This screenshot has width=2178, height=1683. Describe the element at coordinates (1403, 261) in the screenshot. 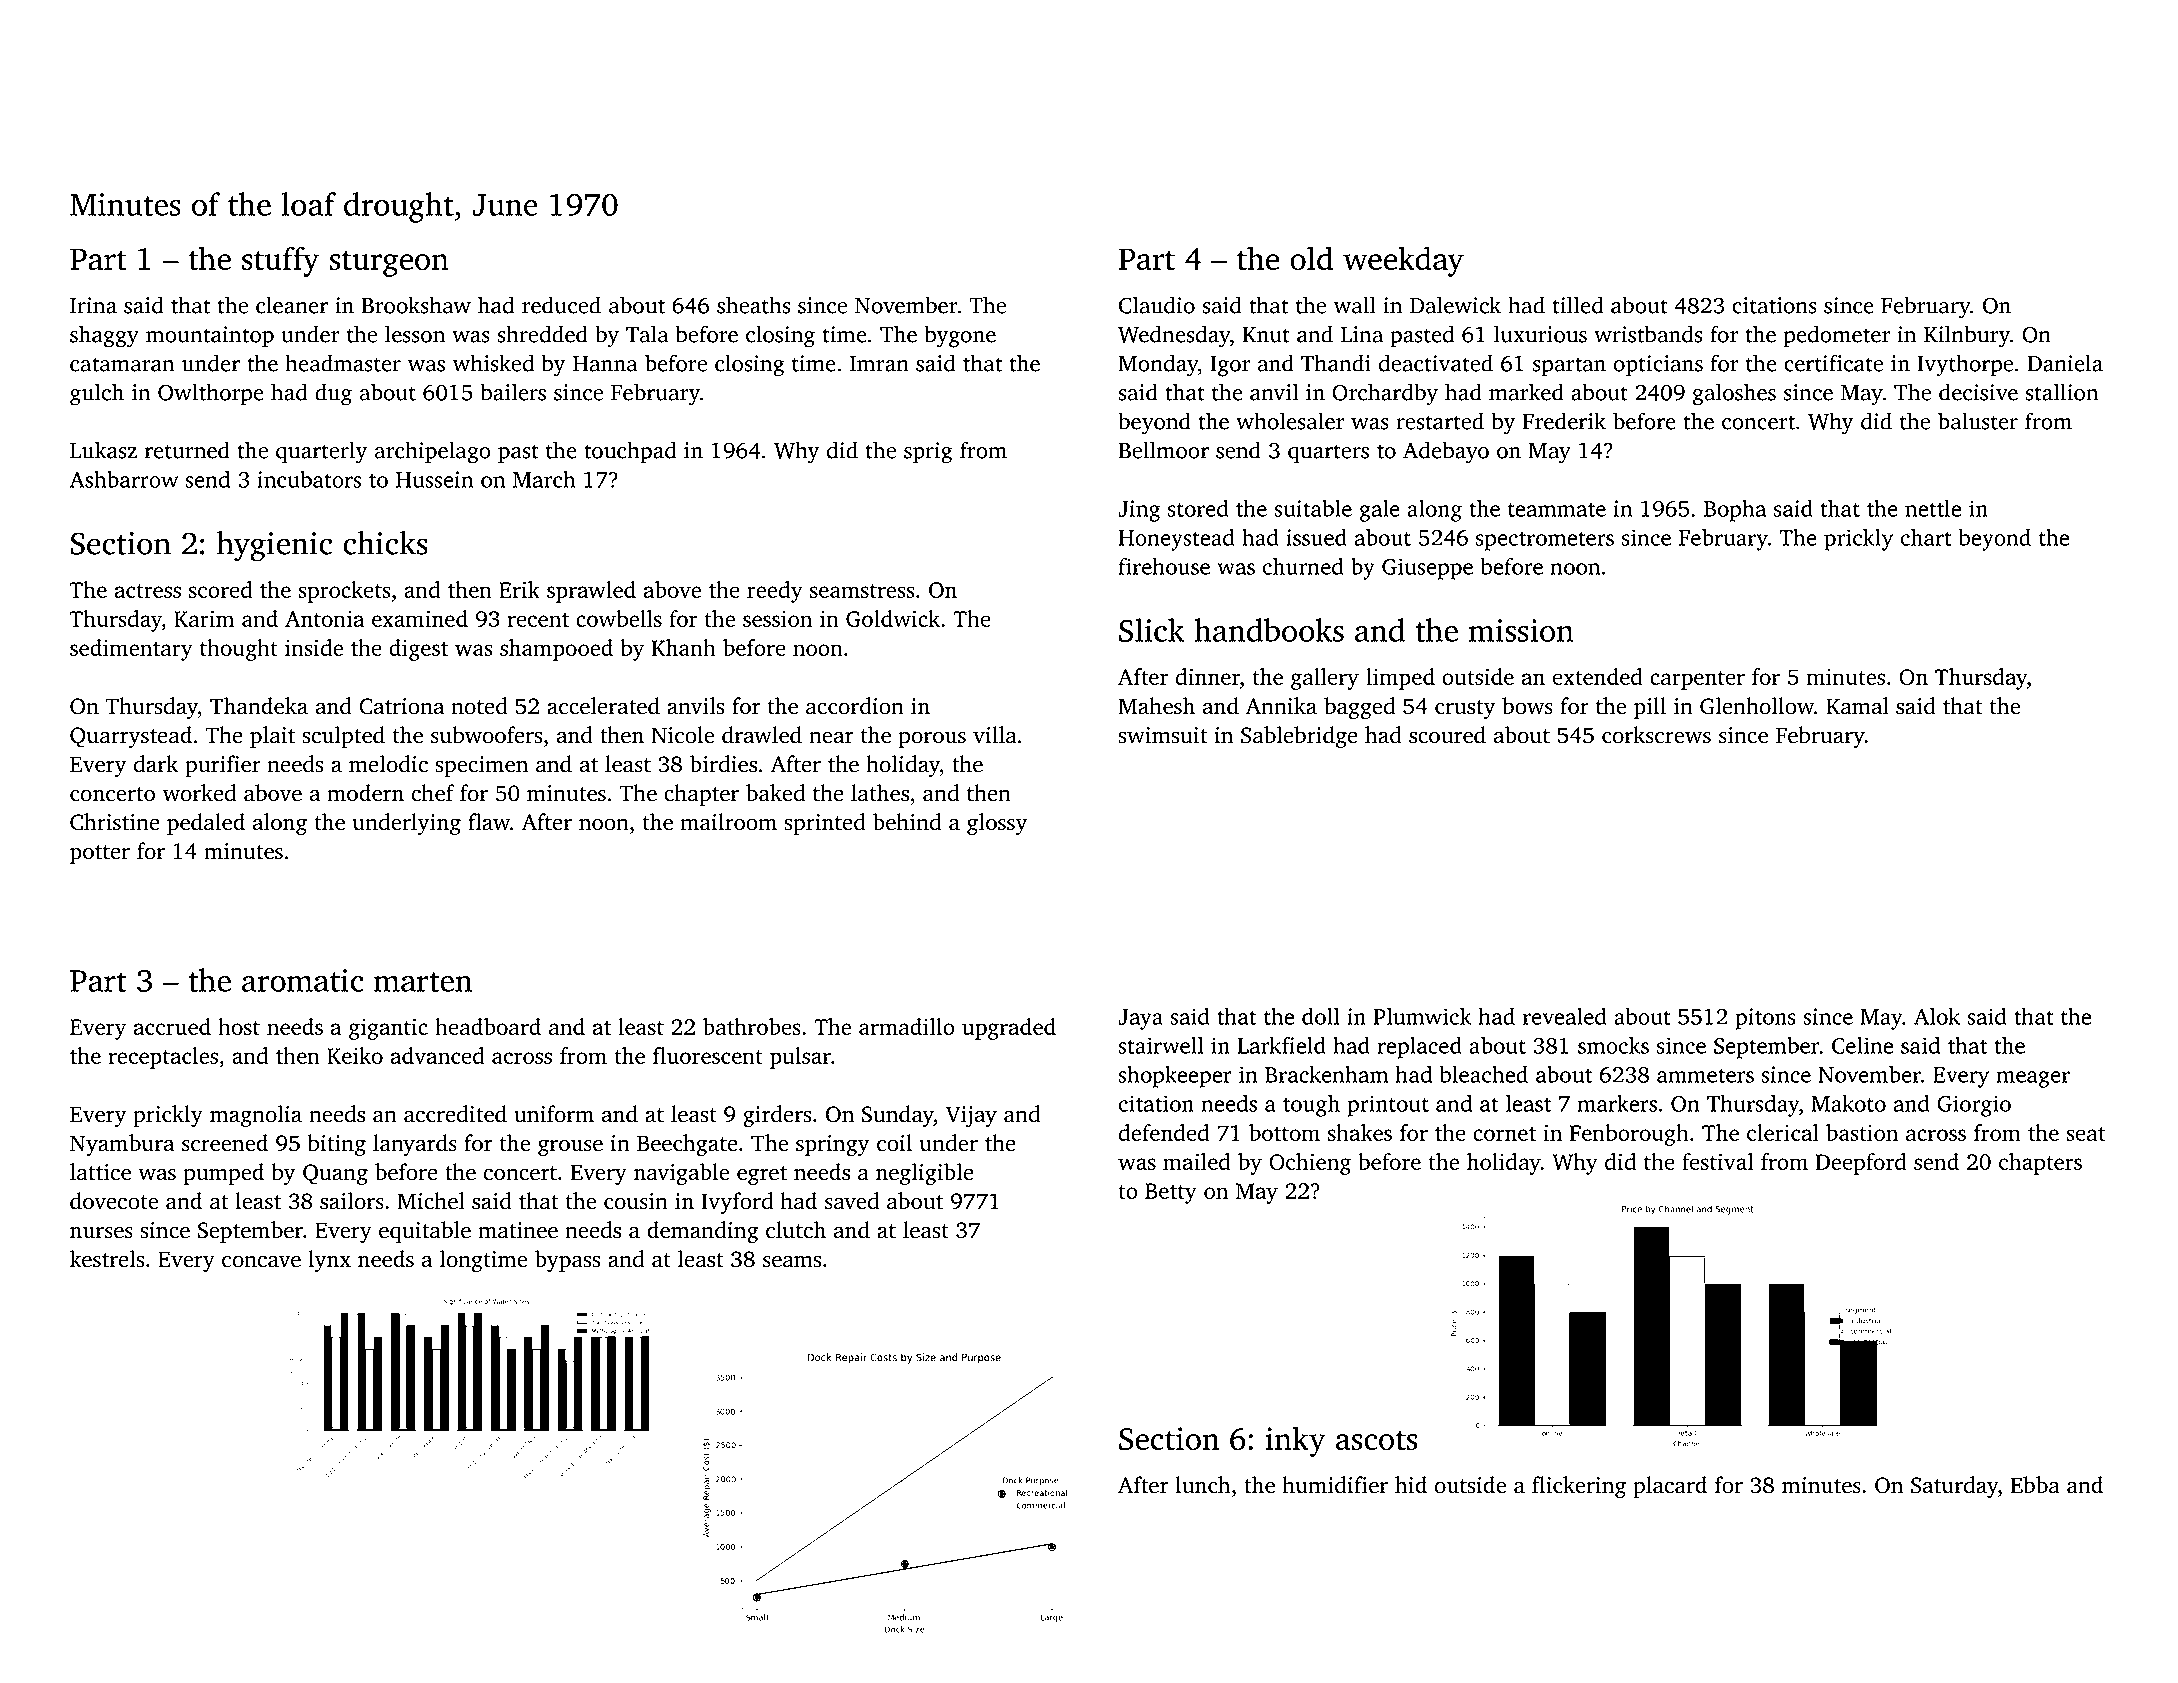

I see `weekday` at that location.
